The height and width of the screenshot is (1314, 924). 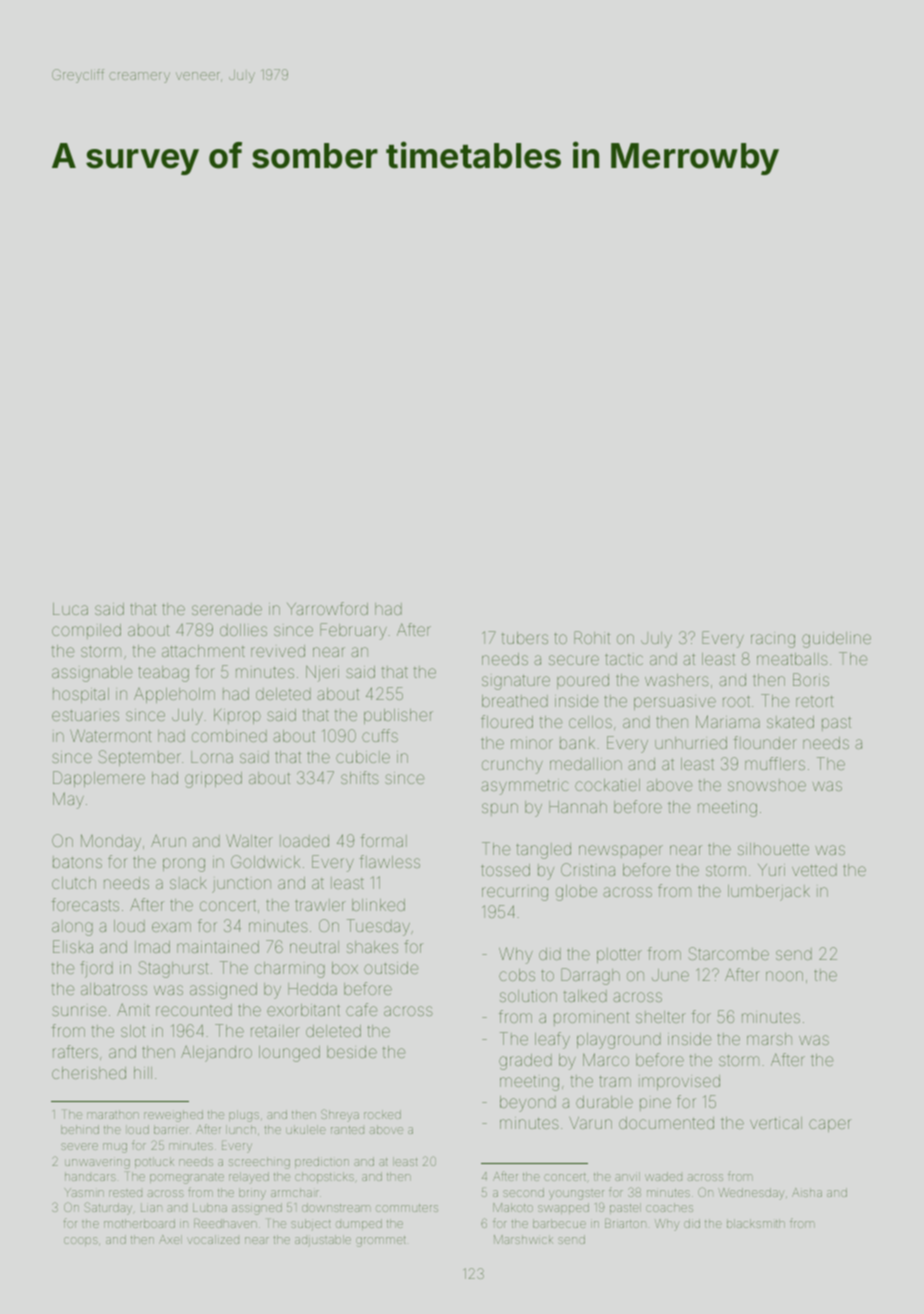 I want to click on silhouette, so click(x=773, y=849).
